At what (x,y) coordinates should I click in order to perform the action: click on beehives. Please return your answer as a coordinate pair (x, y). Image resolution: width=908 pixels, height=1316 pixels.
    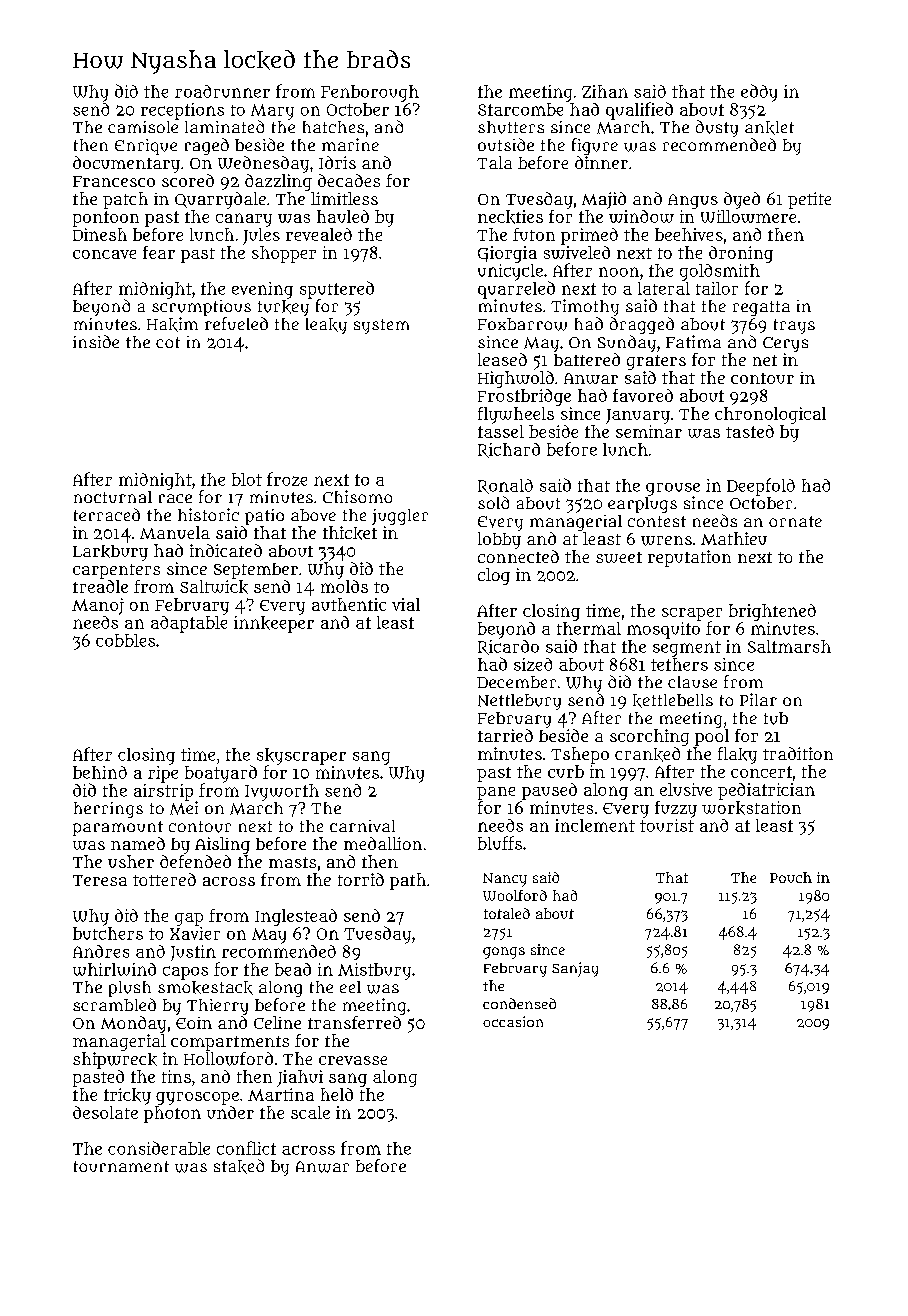
    Looking at the image, I should click on (689, 234).
